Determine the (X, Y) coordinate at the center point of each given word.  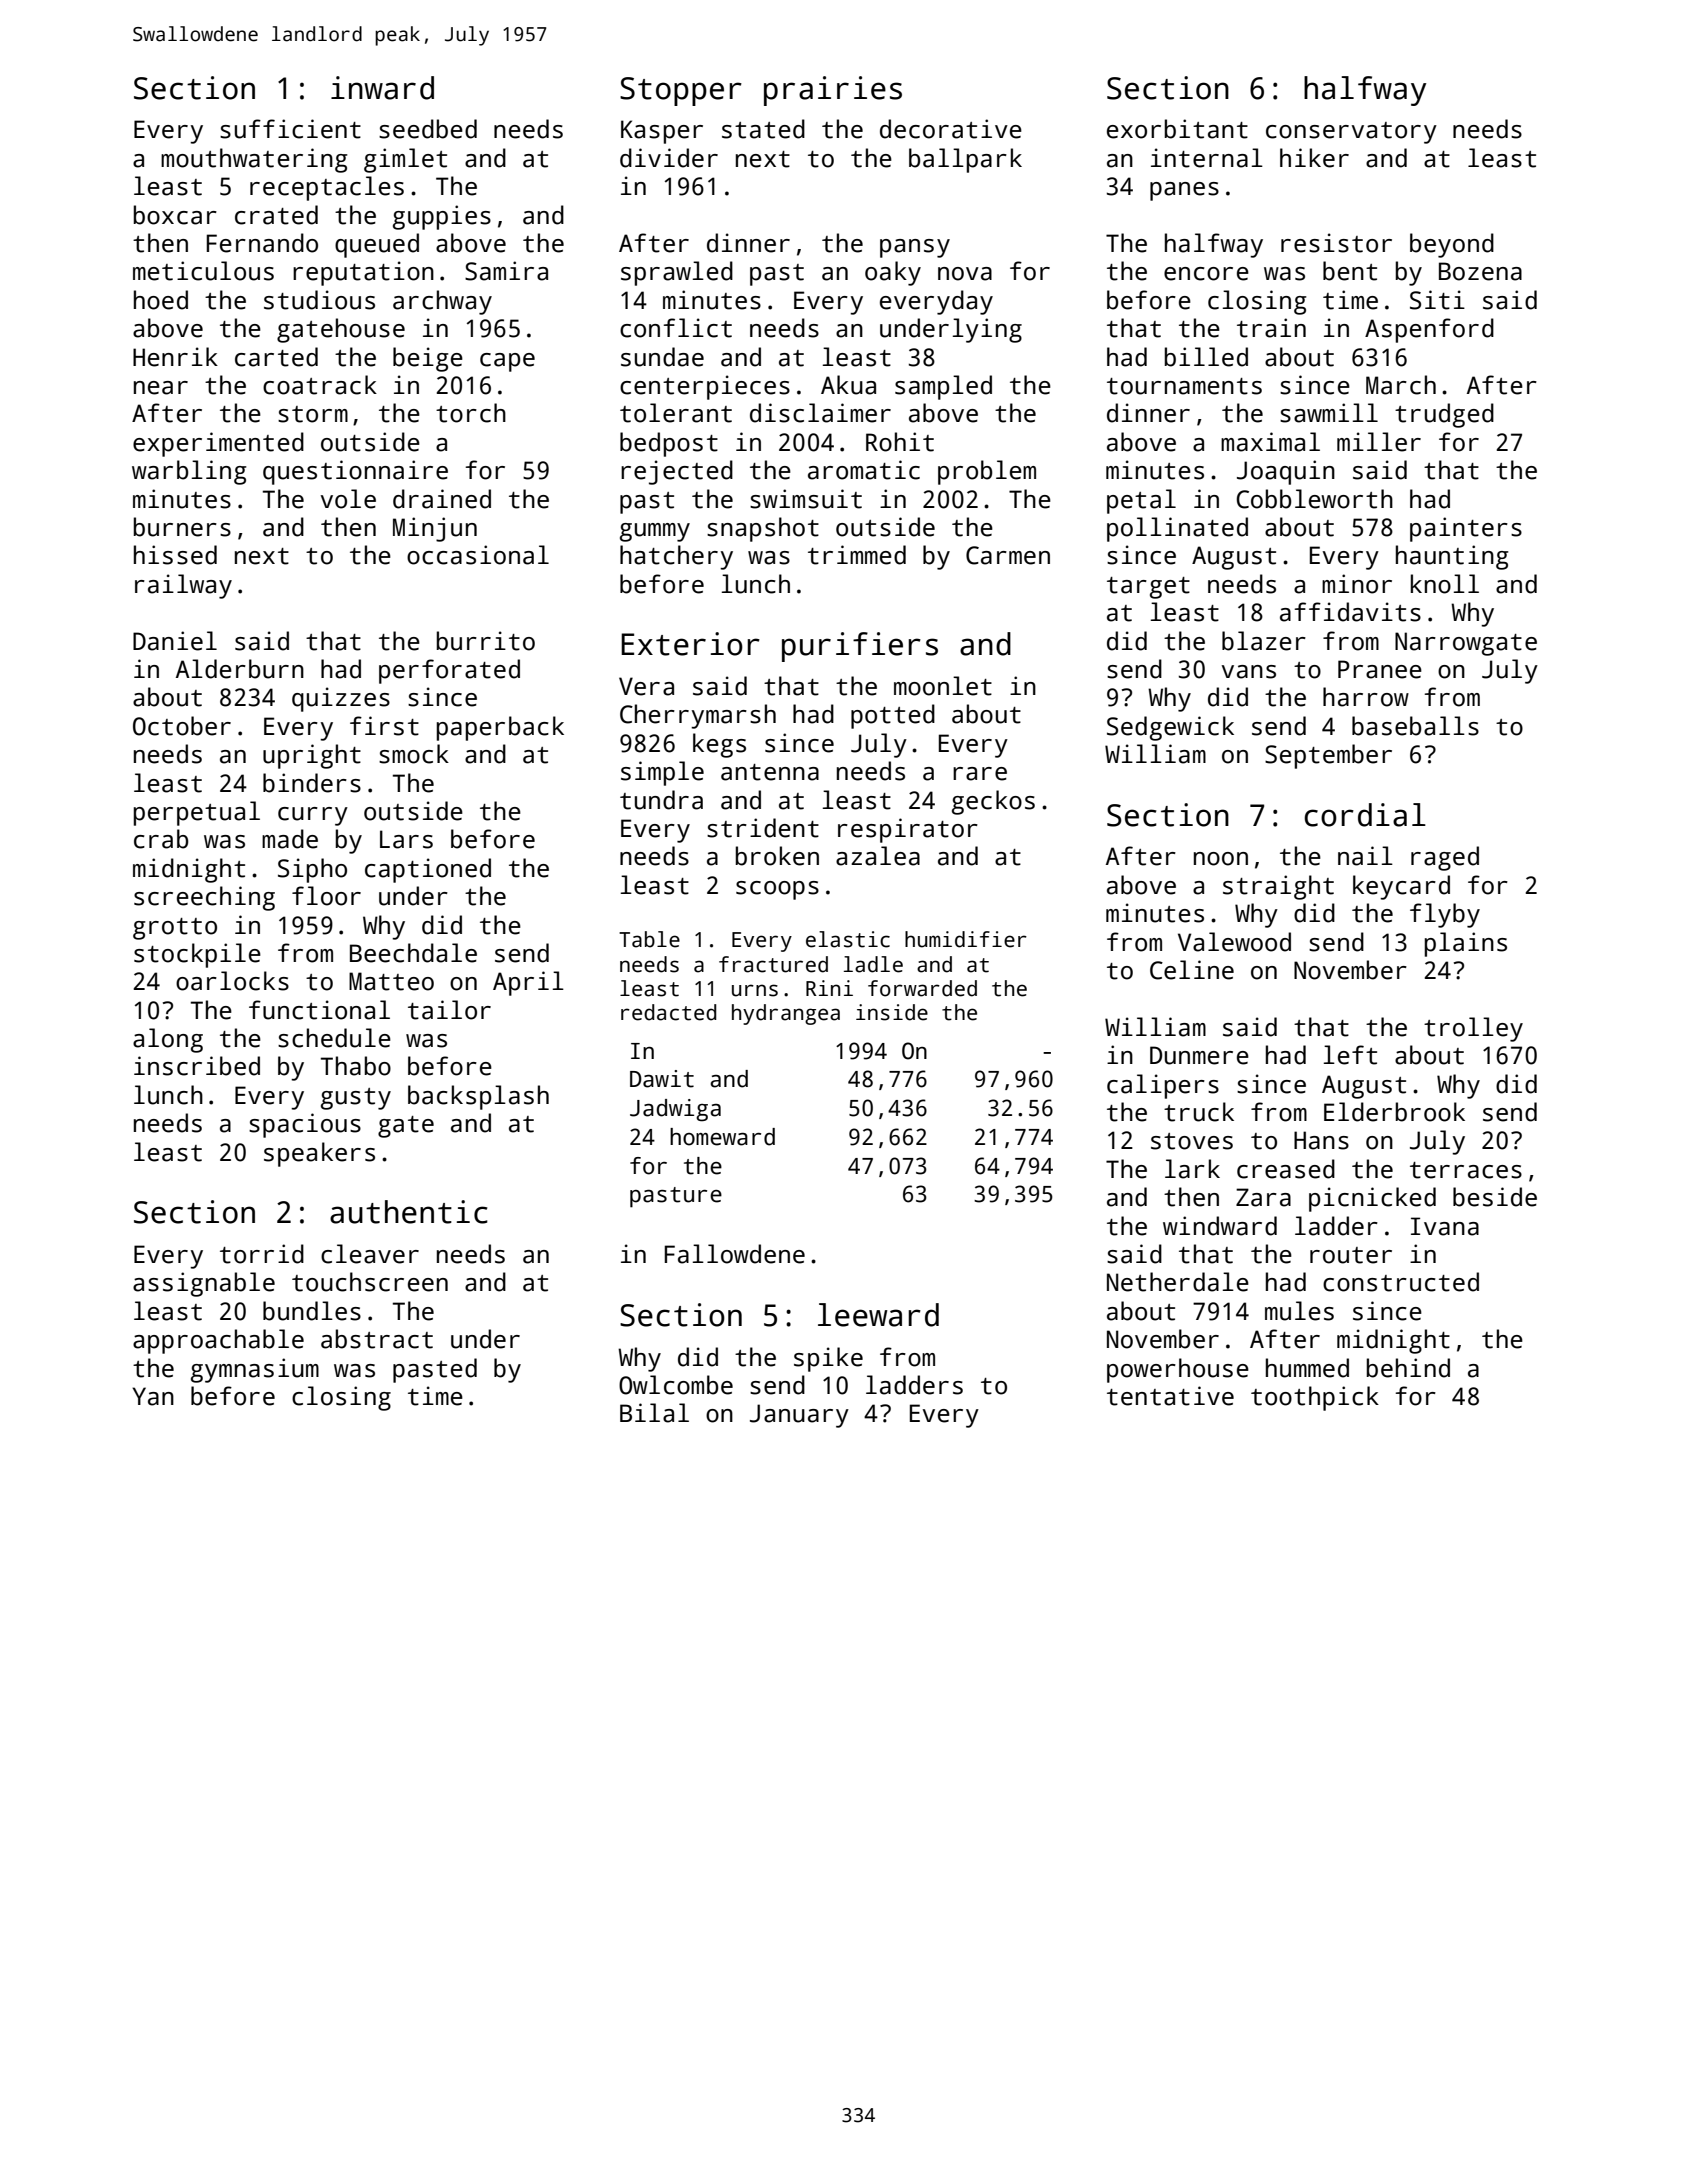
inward (382, 88)
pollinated (1177, 529)
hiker (1314, 158)
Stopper (681, 91)
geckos (993, 802)
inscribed (197, 1066)
